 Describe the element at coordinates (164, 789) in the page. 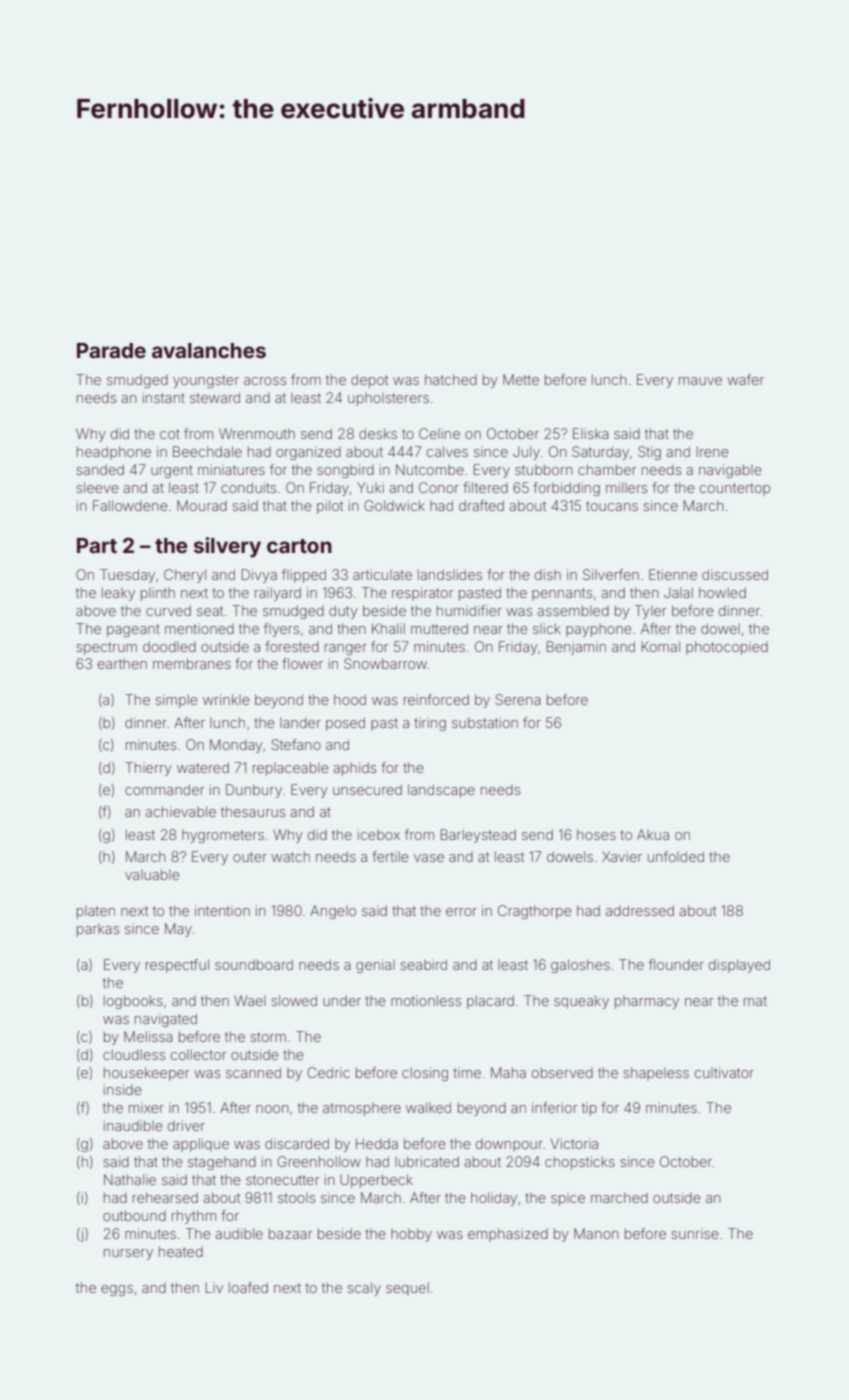

I see `commander` at that location.
